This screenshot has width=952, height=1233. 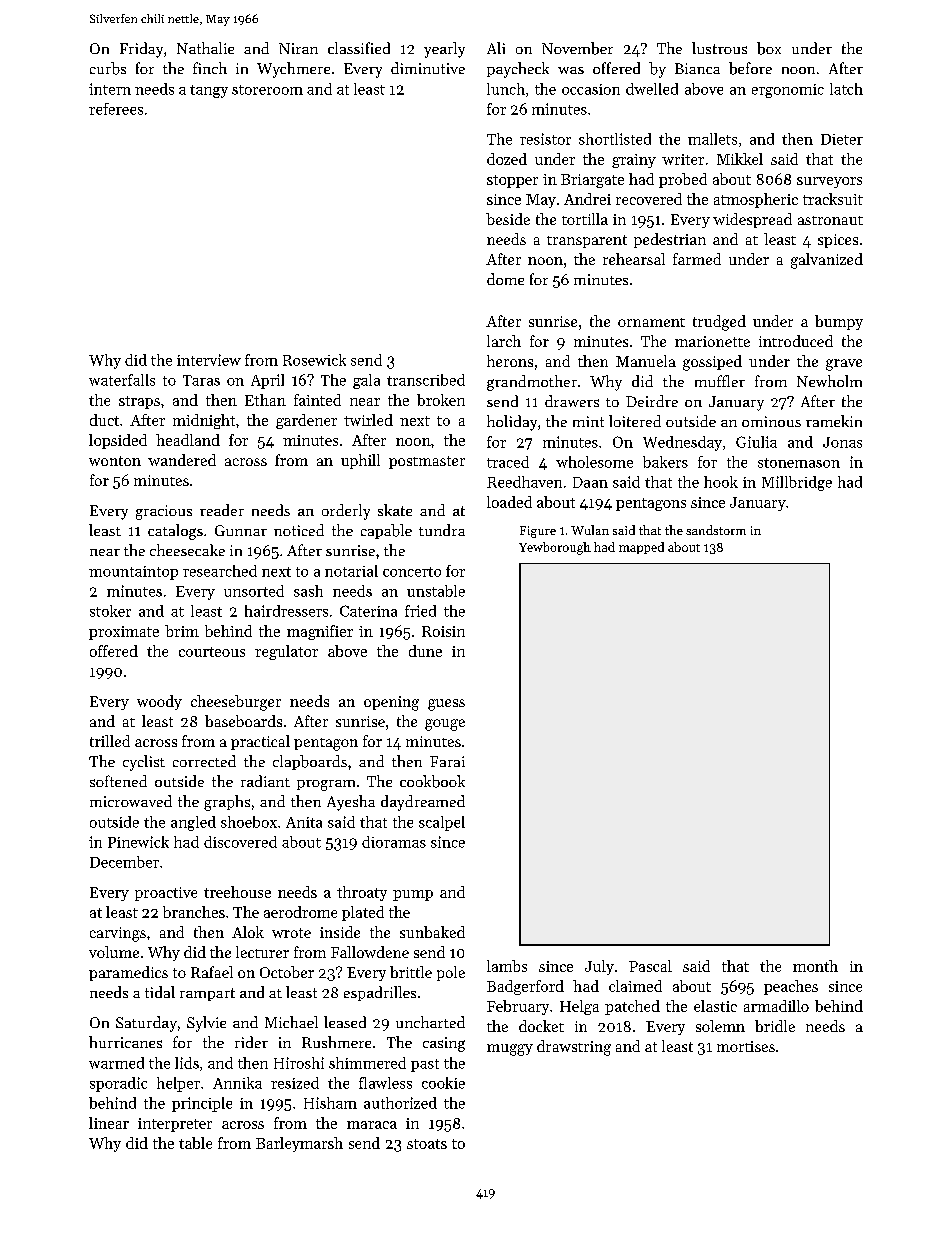 What do you see at coordinates (587, 199) in the screenshot?
I see `Andrei` at bounding box center [587, 199].
